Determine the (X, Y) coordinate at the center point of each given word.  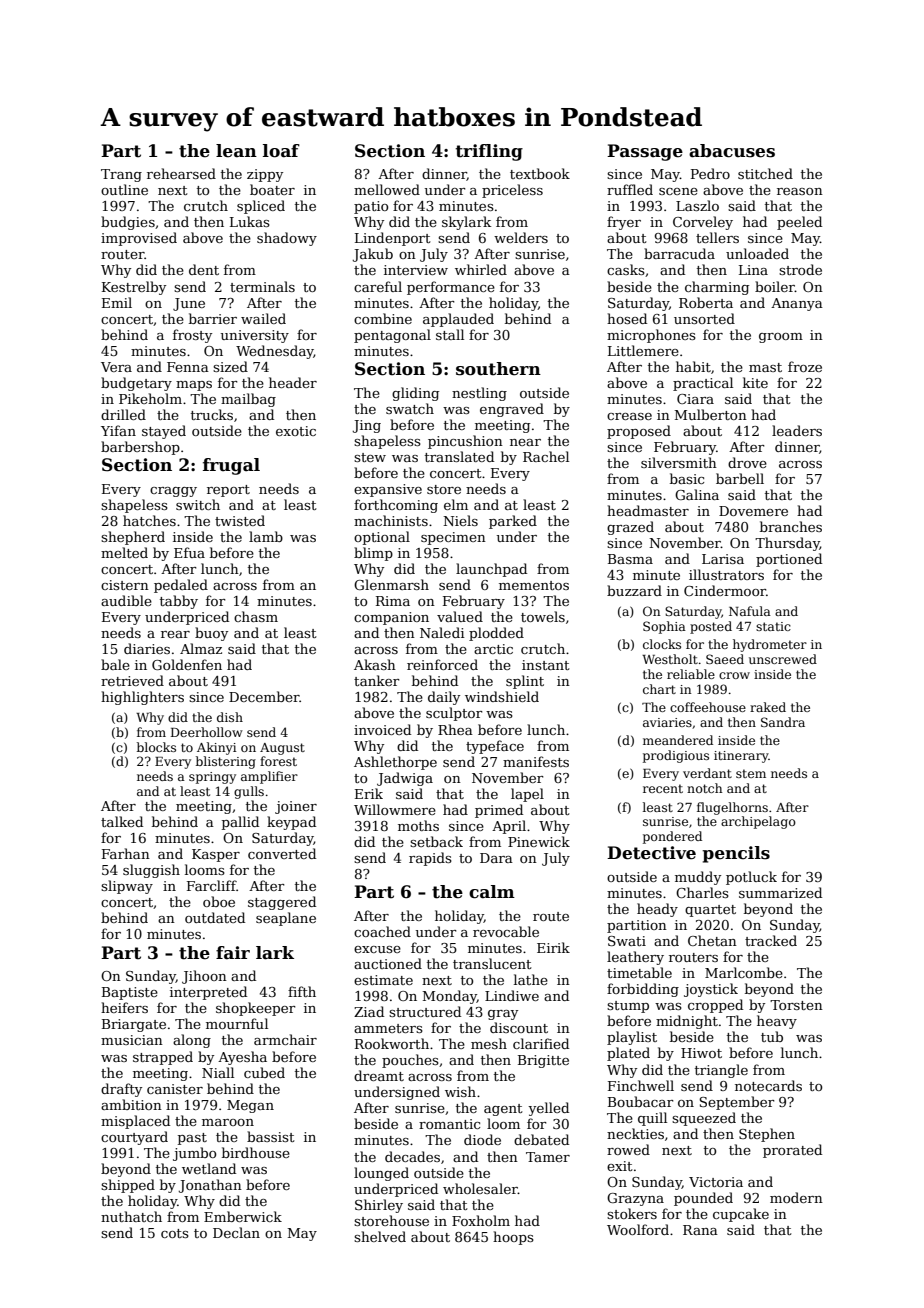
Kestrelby (134, 288)
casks (626, 269)
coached (382, 931)
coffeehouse (708, 707)
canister (175, 1089)
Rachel (546, 456)
